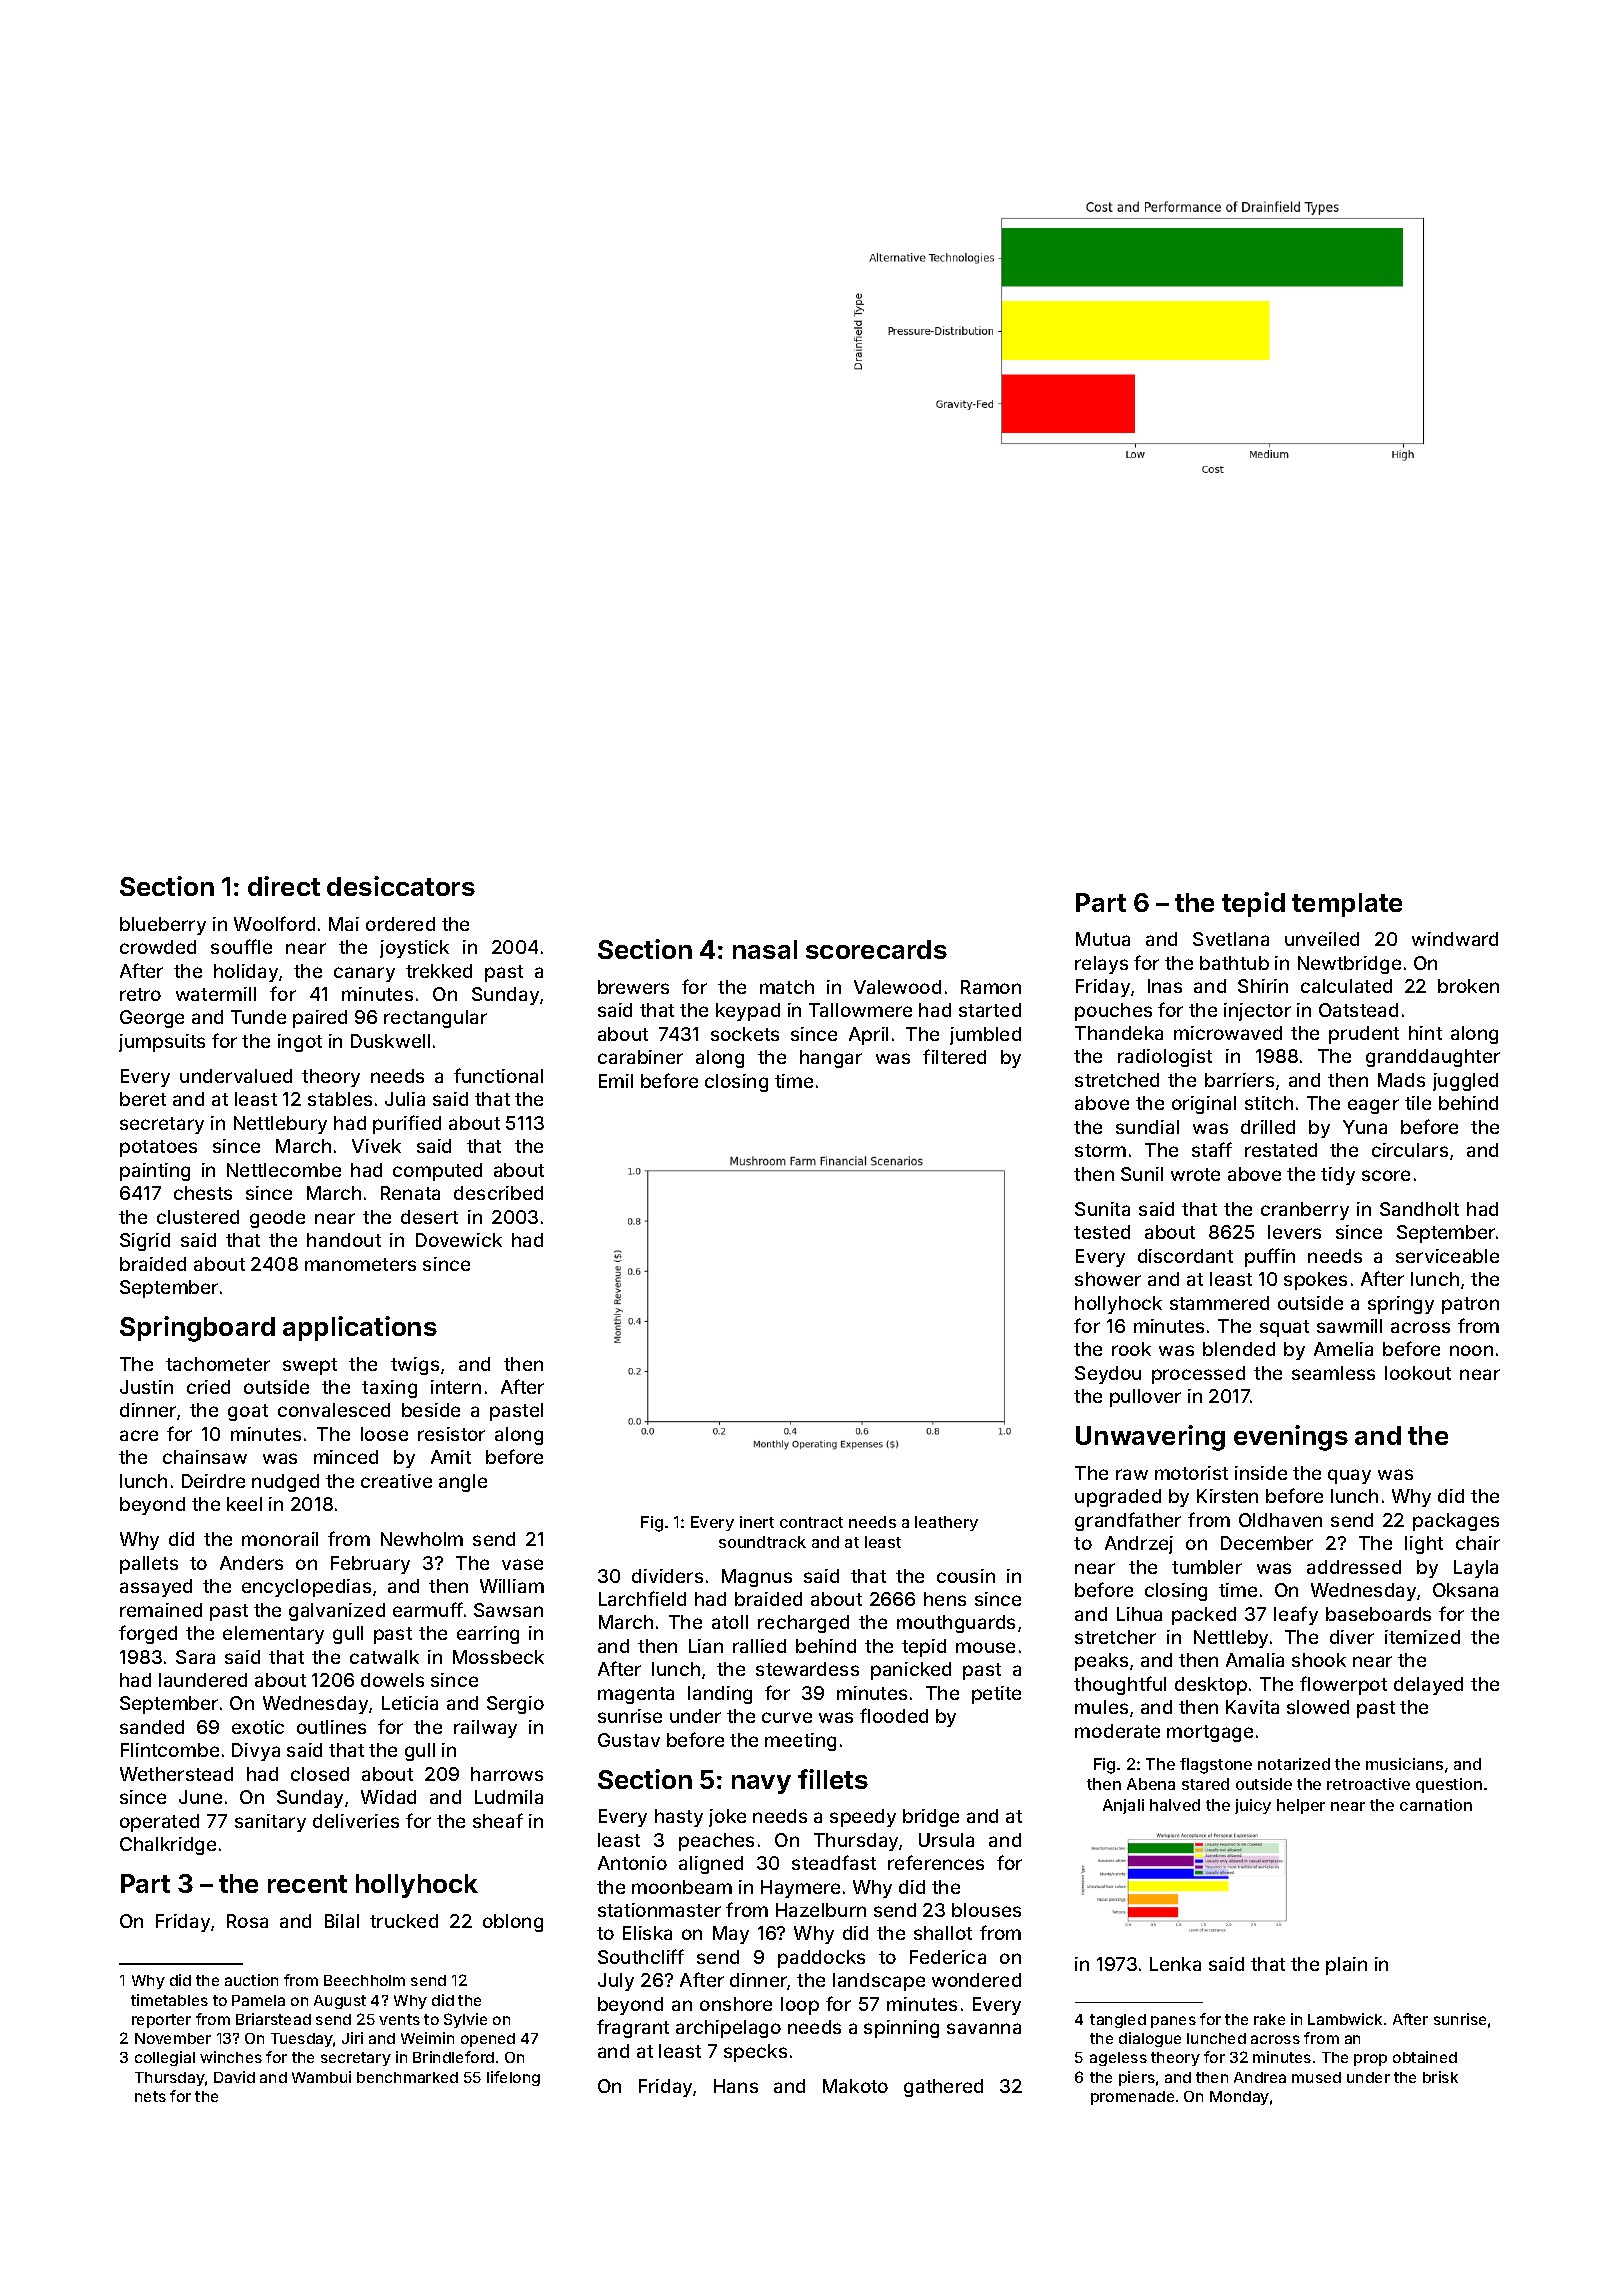 The width and height of the screenshot is (1620, 2292). I want to click on delayed, so click(1428, 1686).
